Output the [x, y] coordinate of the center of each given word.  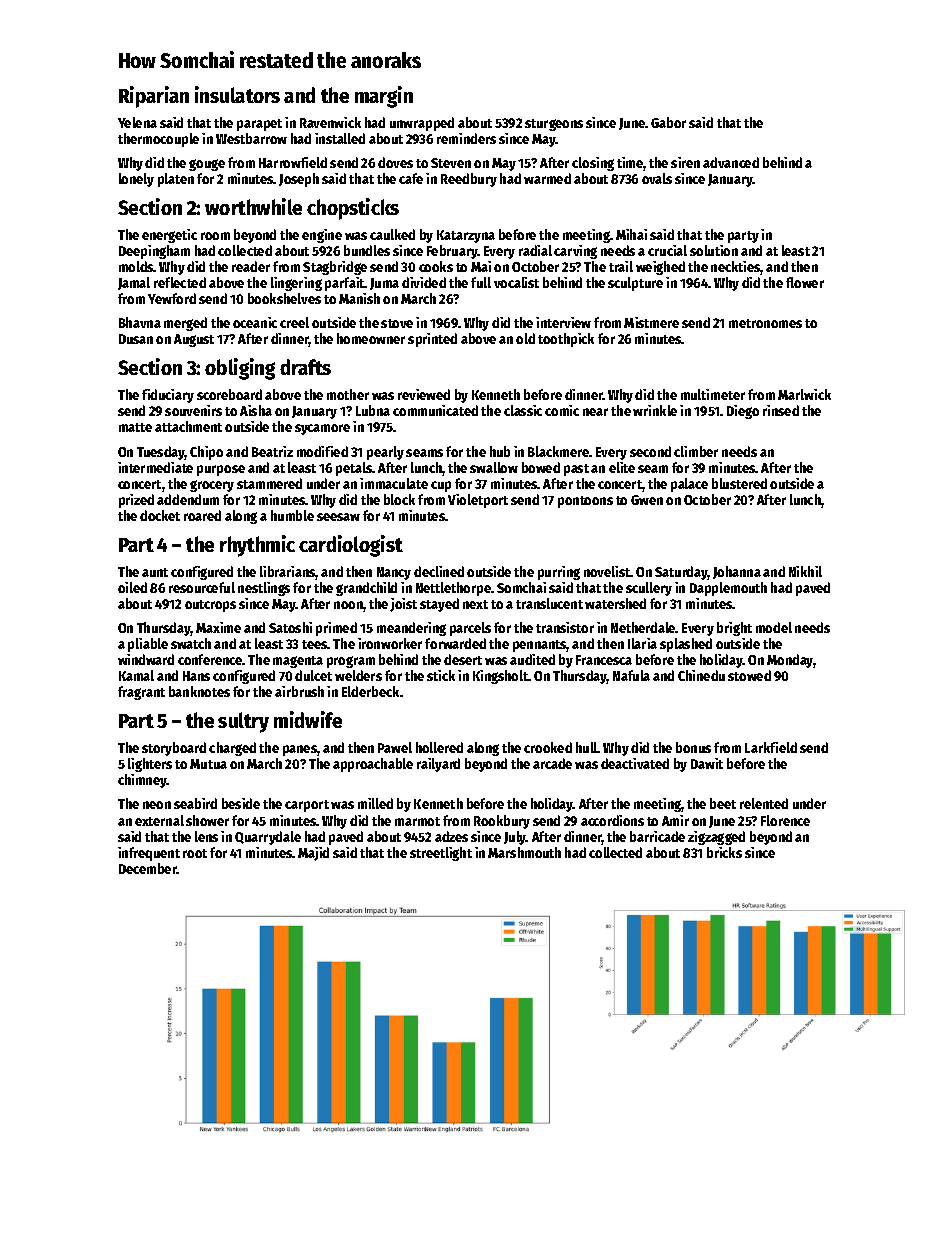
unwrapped [422, 124]
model [774, 627]
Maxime [218, 627]
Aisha [256, 410]
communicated [435, 410]
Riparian [154, 97]
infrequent [149, 854]
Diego [743, 412]
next [475, 604]
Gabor [668, 122]
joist [403, 605]
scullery [649, 589]
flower [805, 282]
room [215, 236]
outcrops [210, 606]
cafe [411, 178]
